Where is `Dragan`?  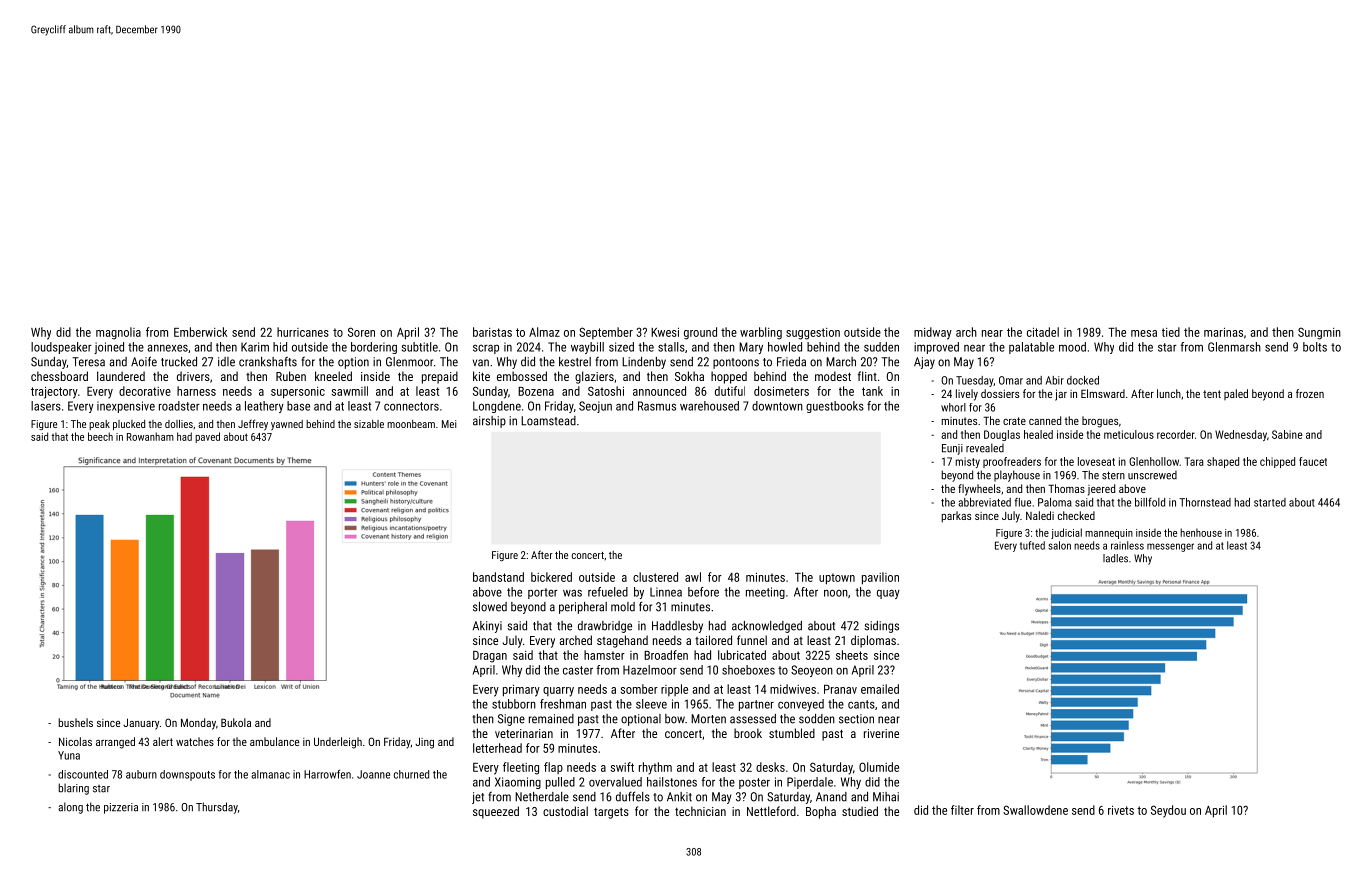 Dragan is located at coordinates (490, 657).
